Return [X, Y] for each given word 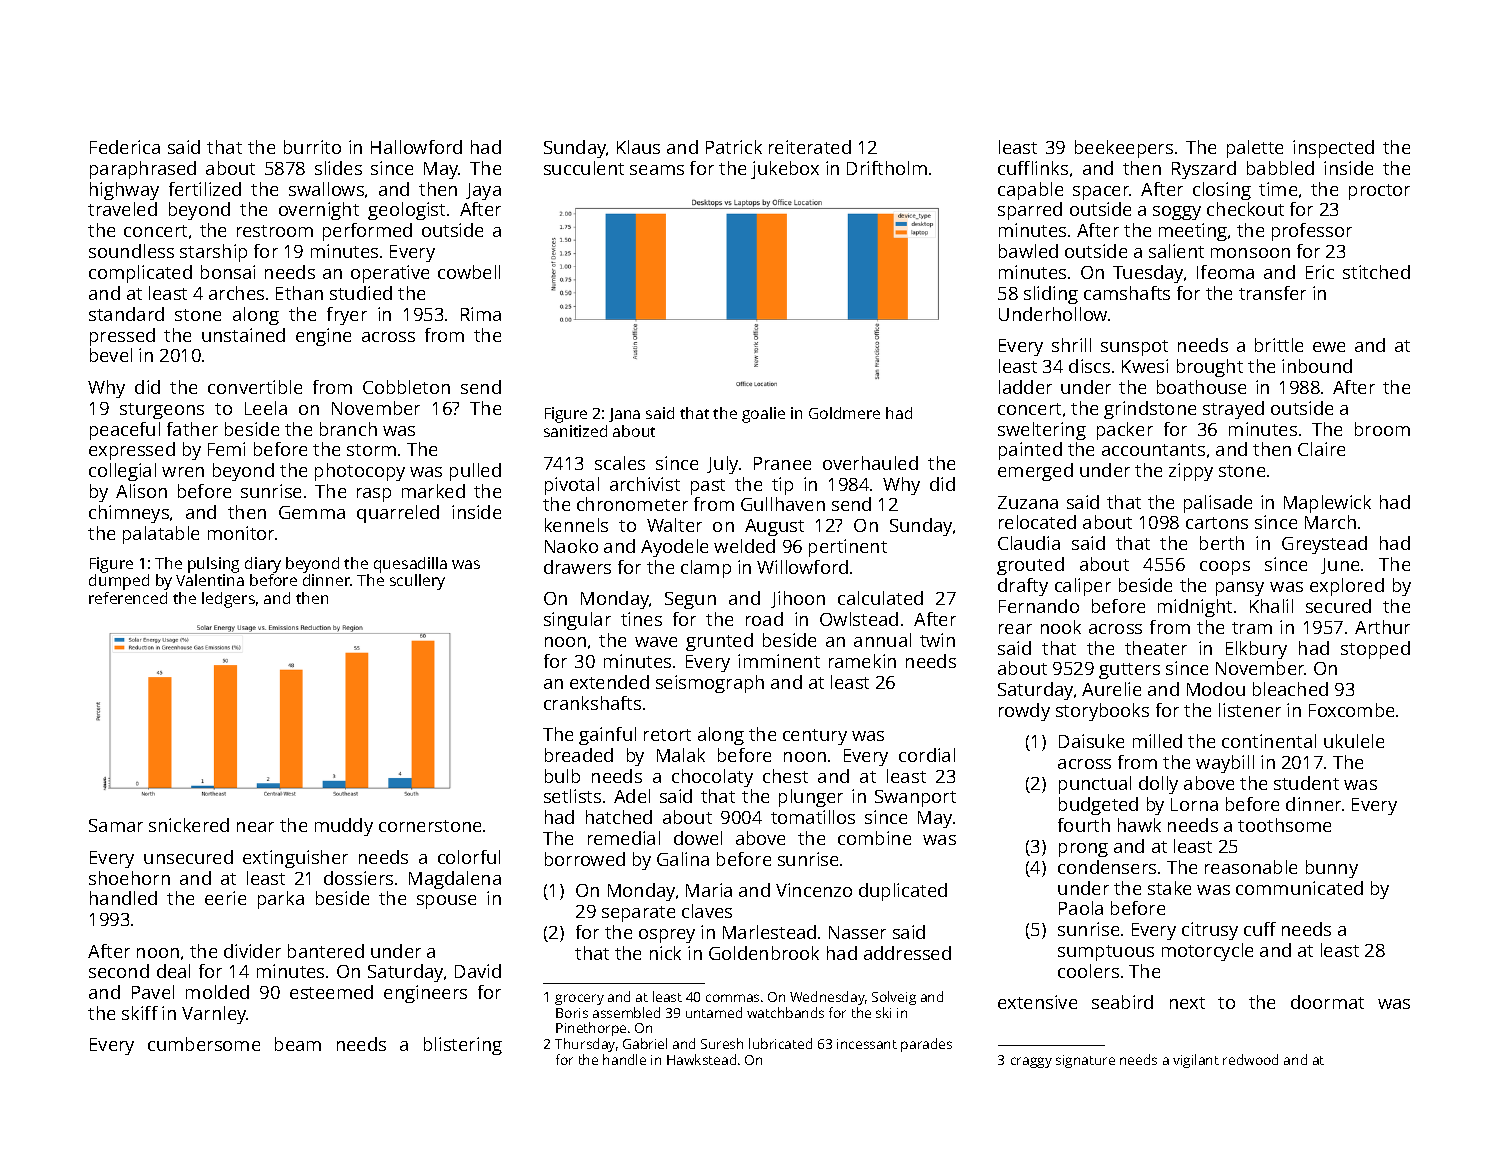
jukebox [785, 170]
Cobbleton [406, 387]
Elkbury [1256, 650]
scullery [417, 582]
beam [298, 1044]
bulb [562, 776]
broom [1382, 429]
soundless [131, 251]
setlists [572, 796]
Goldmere [844, 413]
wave [656, 642]
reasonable [1251, 867]
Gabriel [645, 1043]
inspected [1333, 149]
